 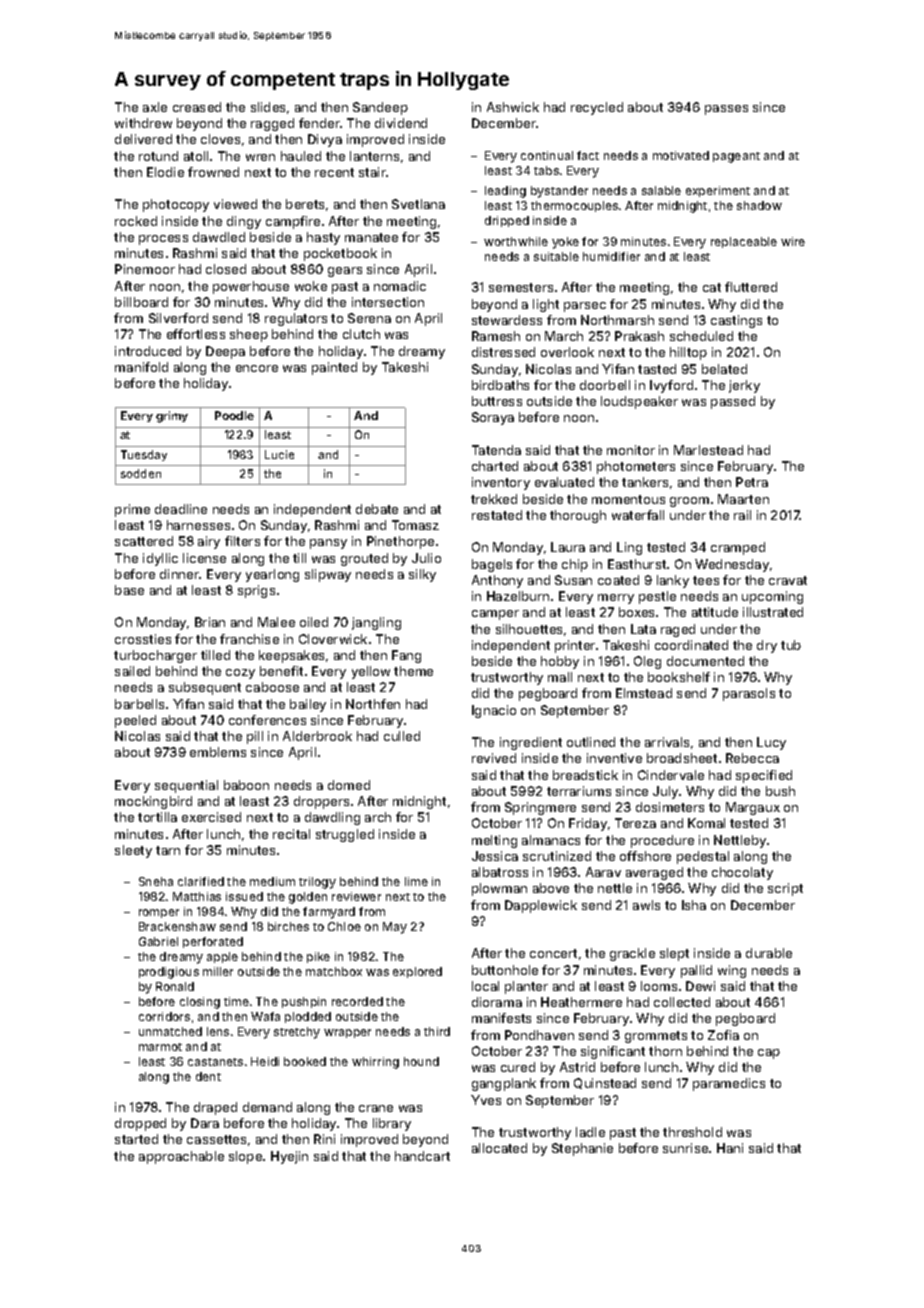 I want to click on experiment, so click(x=718, y=191).
